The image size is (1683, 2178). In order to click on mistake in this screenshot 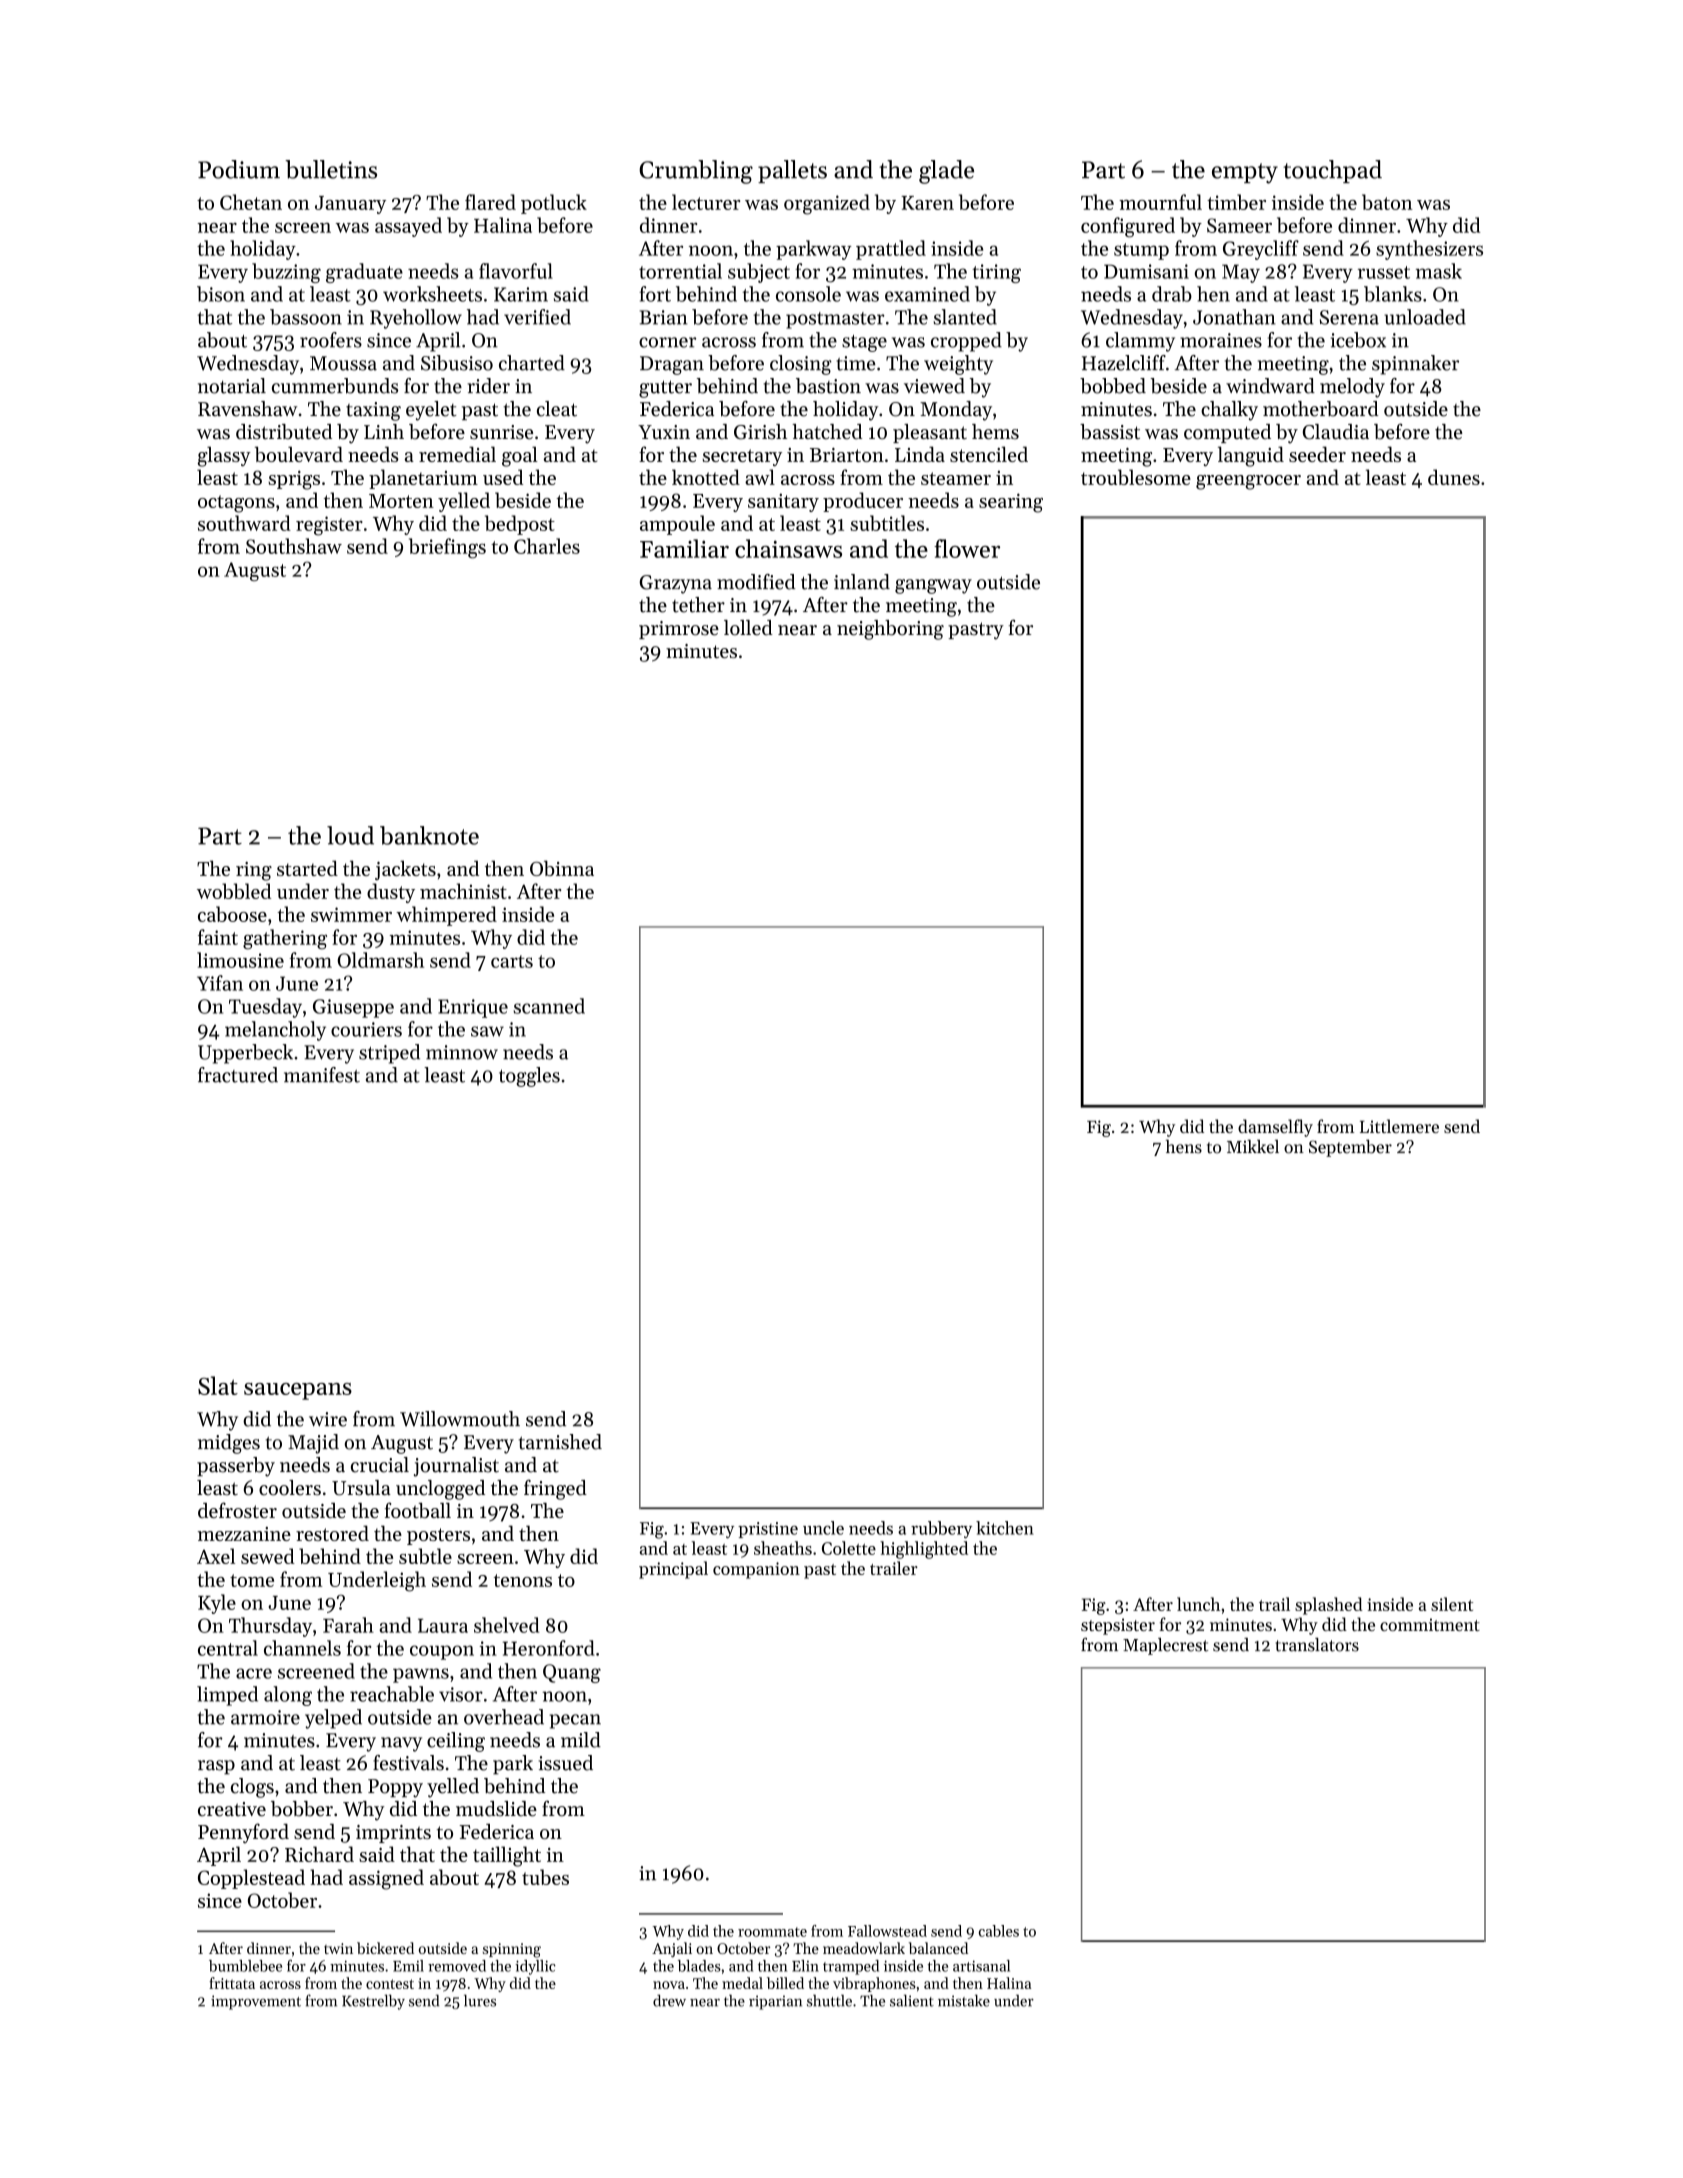, I will do `click(964, 2000)`.
